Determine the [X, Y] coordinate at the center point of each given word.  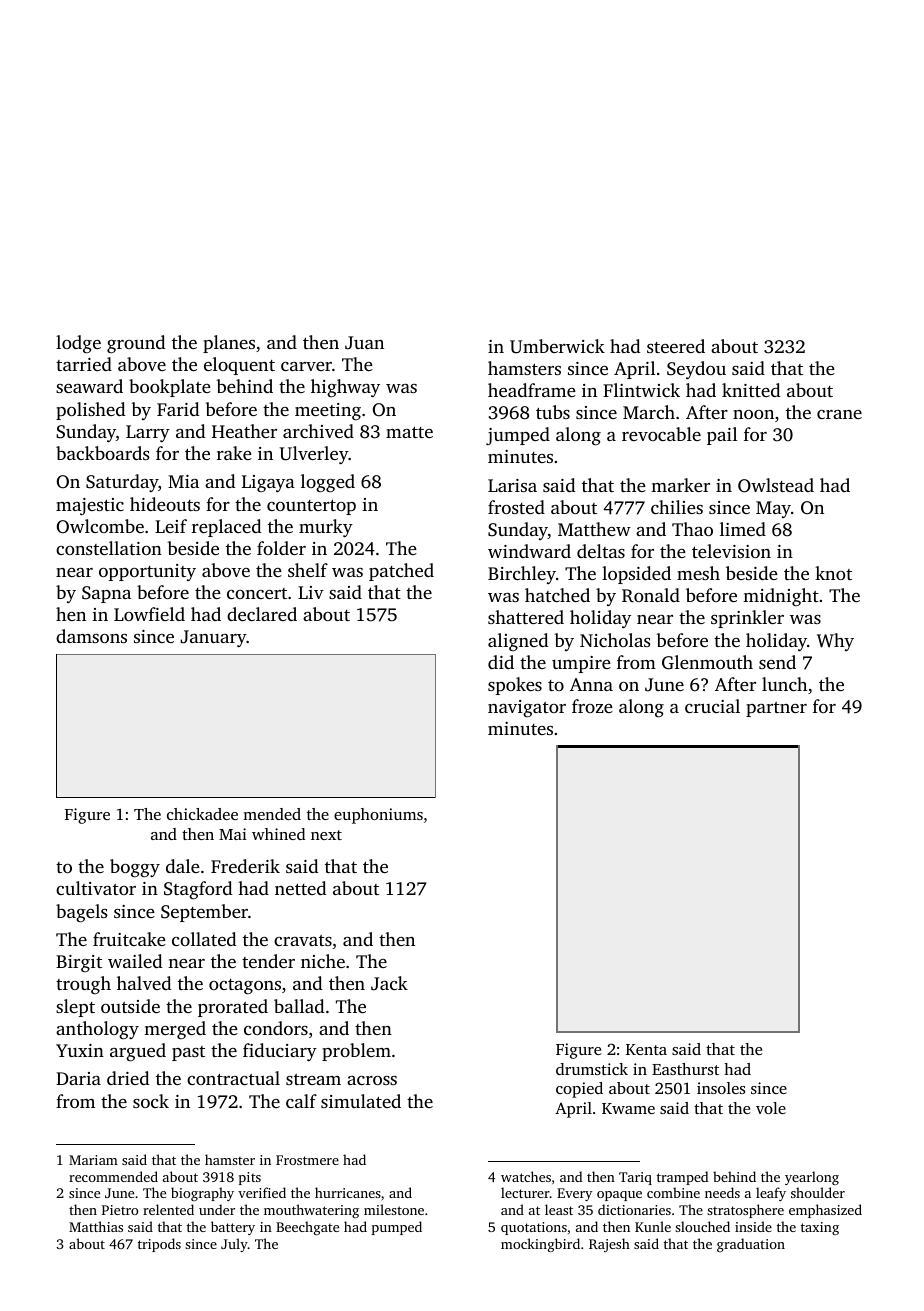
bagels [82, 913]
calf [301, 1101]
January [213, 638]
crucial [712, 706]
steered [676, 346]
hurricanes [348, 1192]
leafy [771, 1194]
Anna [591, 684]
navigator [527, 708]
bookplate [170, 388]
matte [409, 432]
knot [833, 573]
